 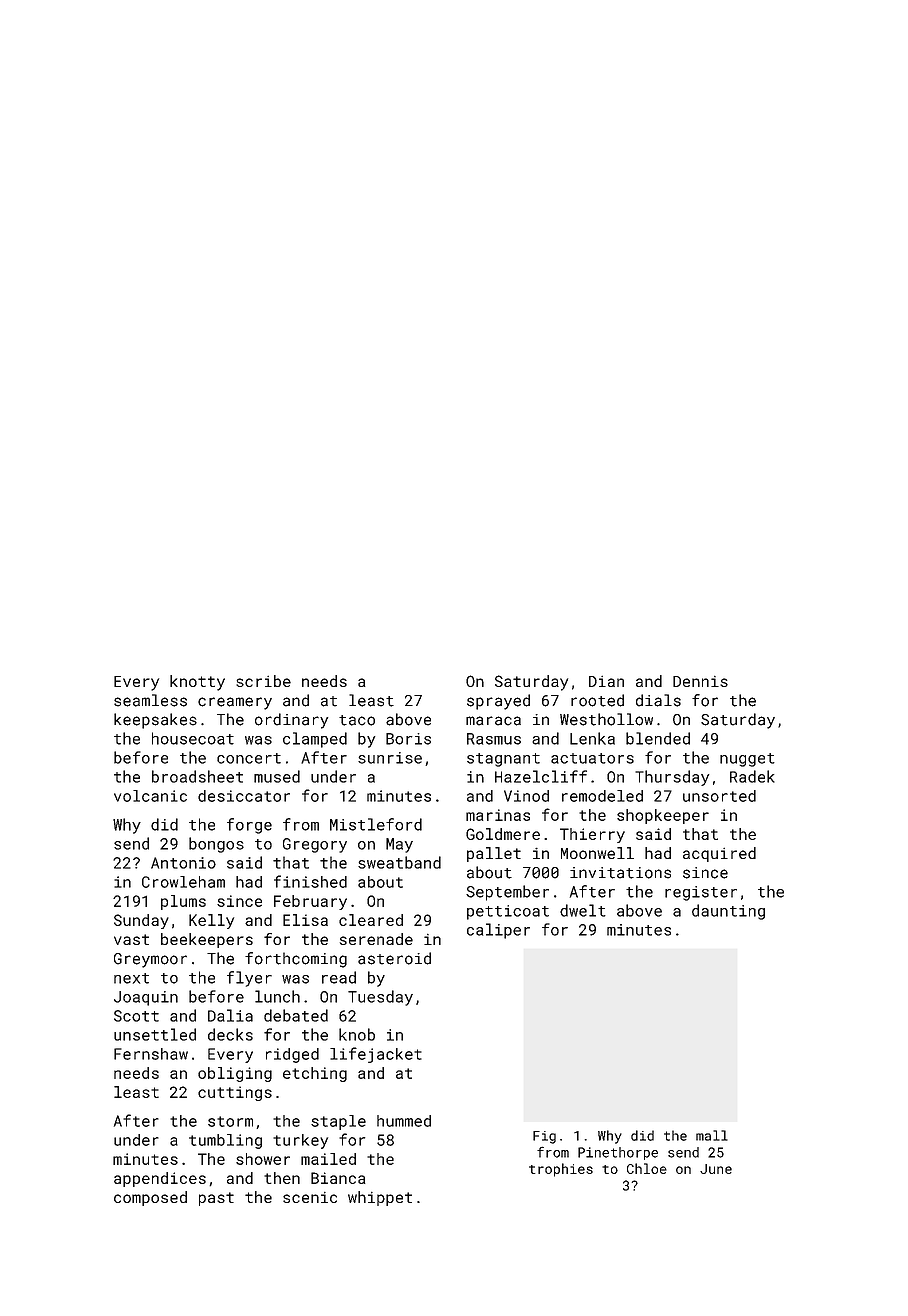 What do you see at coordinates (183, 882) in the image?
I see `Crowleham` at bounding box center [183, 882].
